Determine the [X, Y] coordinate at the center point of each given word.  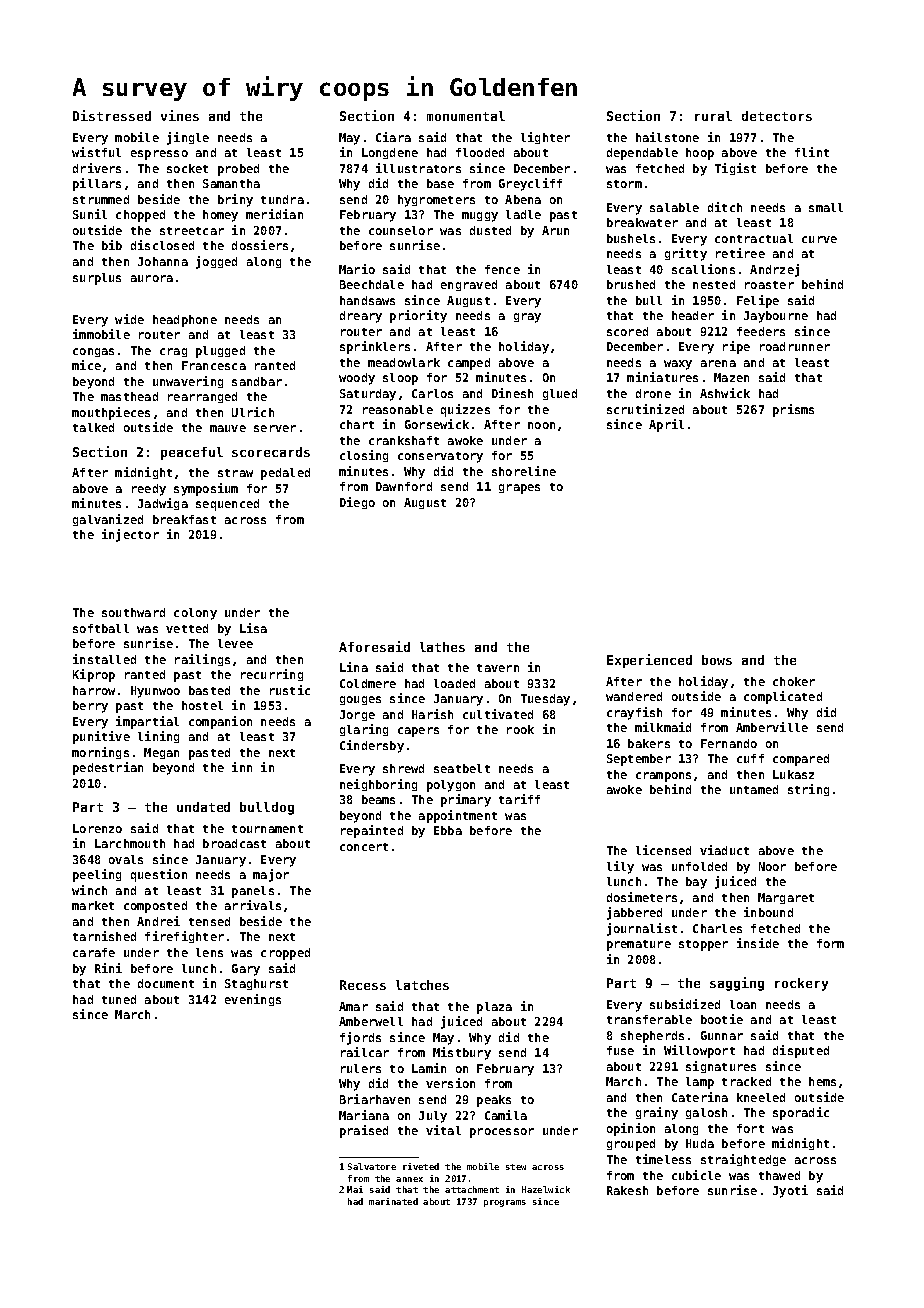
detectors [777, 116]
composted [155, 907]
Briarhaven [375, 1099]
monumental [466, 116]
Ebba [448, 830]
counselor [401, 230]
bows [717, 660]
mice [86, 365]
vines [180, 115]
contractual [754, 238]
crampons [663, 777]
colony [195, 614]
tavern [498, 668]
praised [364, 1131]
